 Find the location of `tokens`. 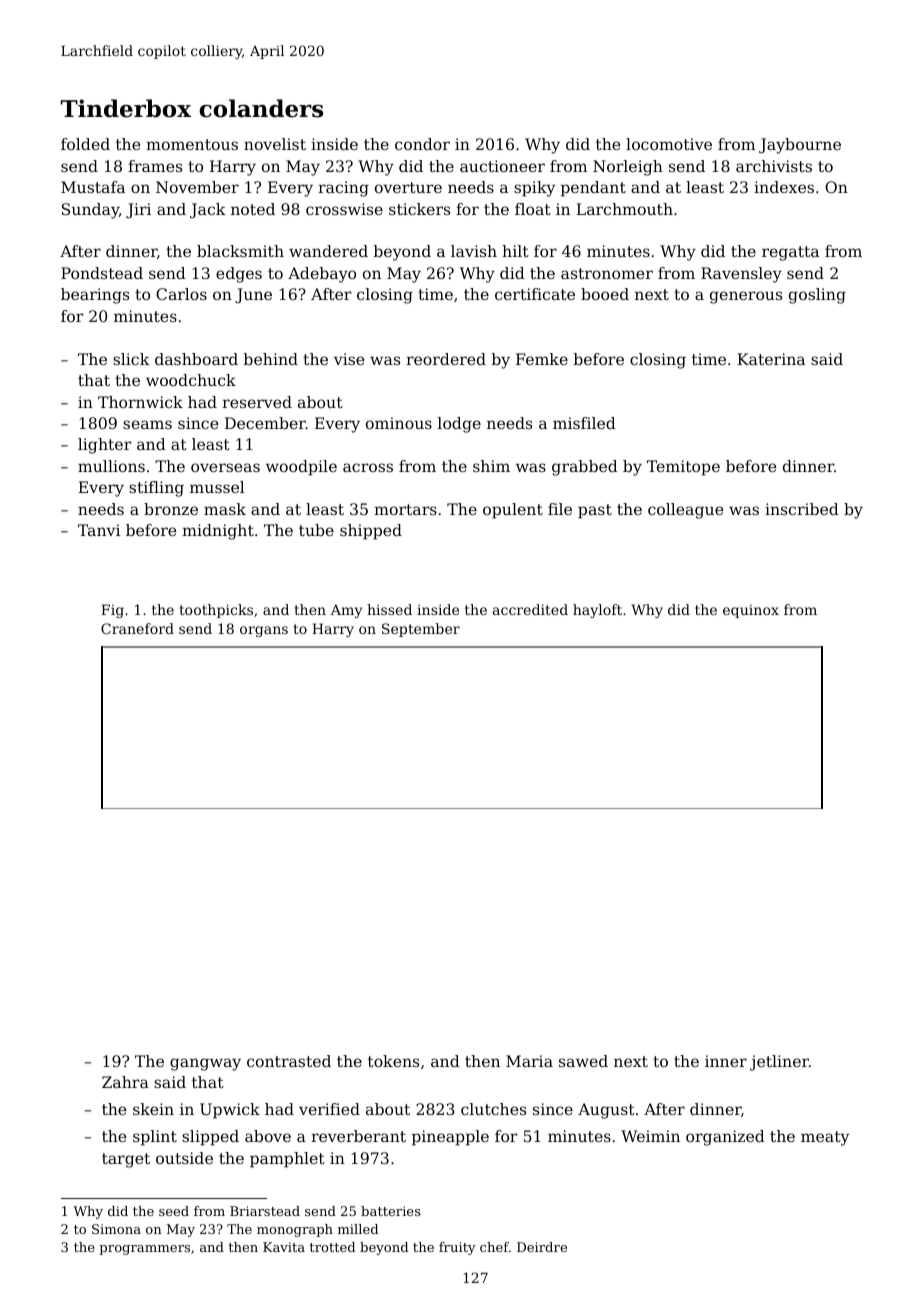

tokens is located at coordinates (393, 1061).
